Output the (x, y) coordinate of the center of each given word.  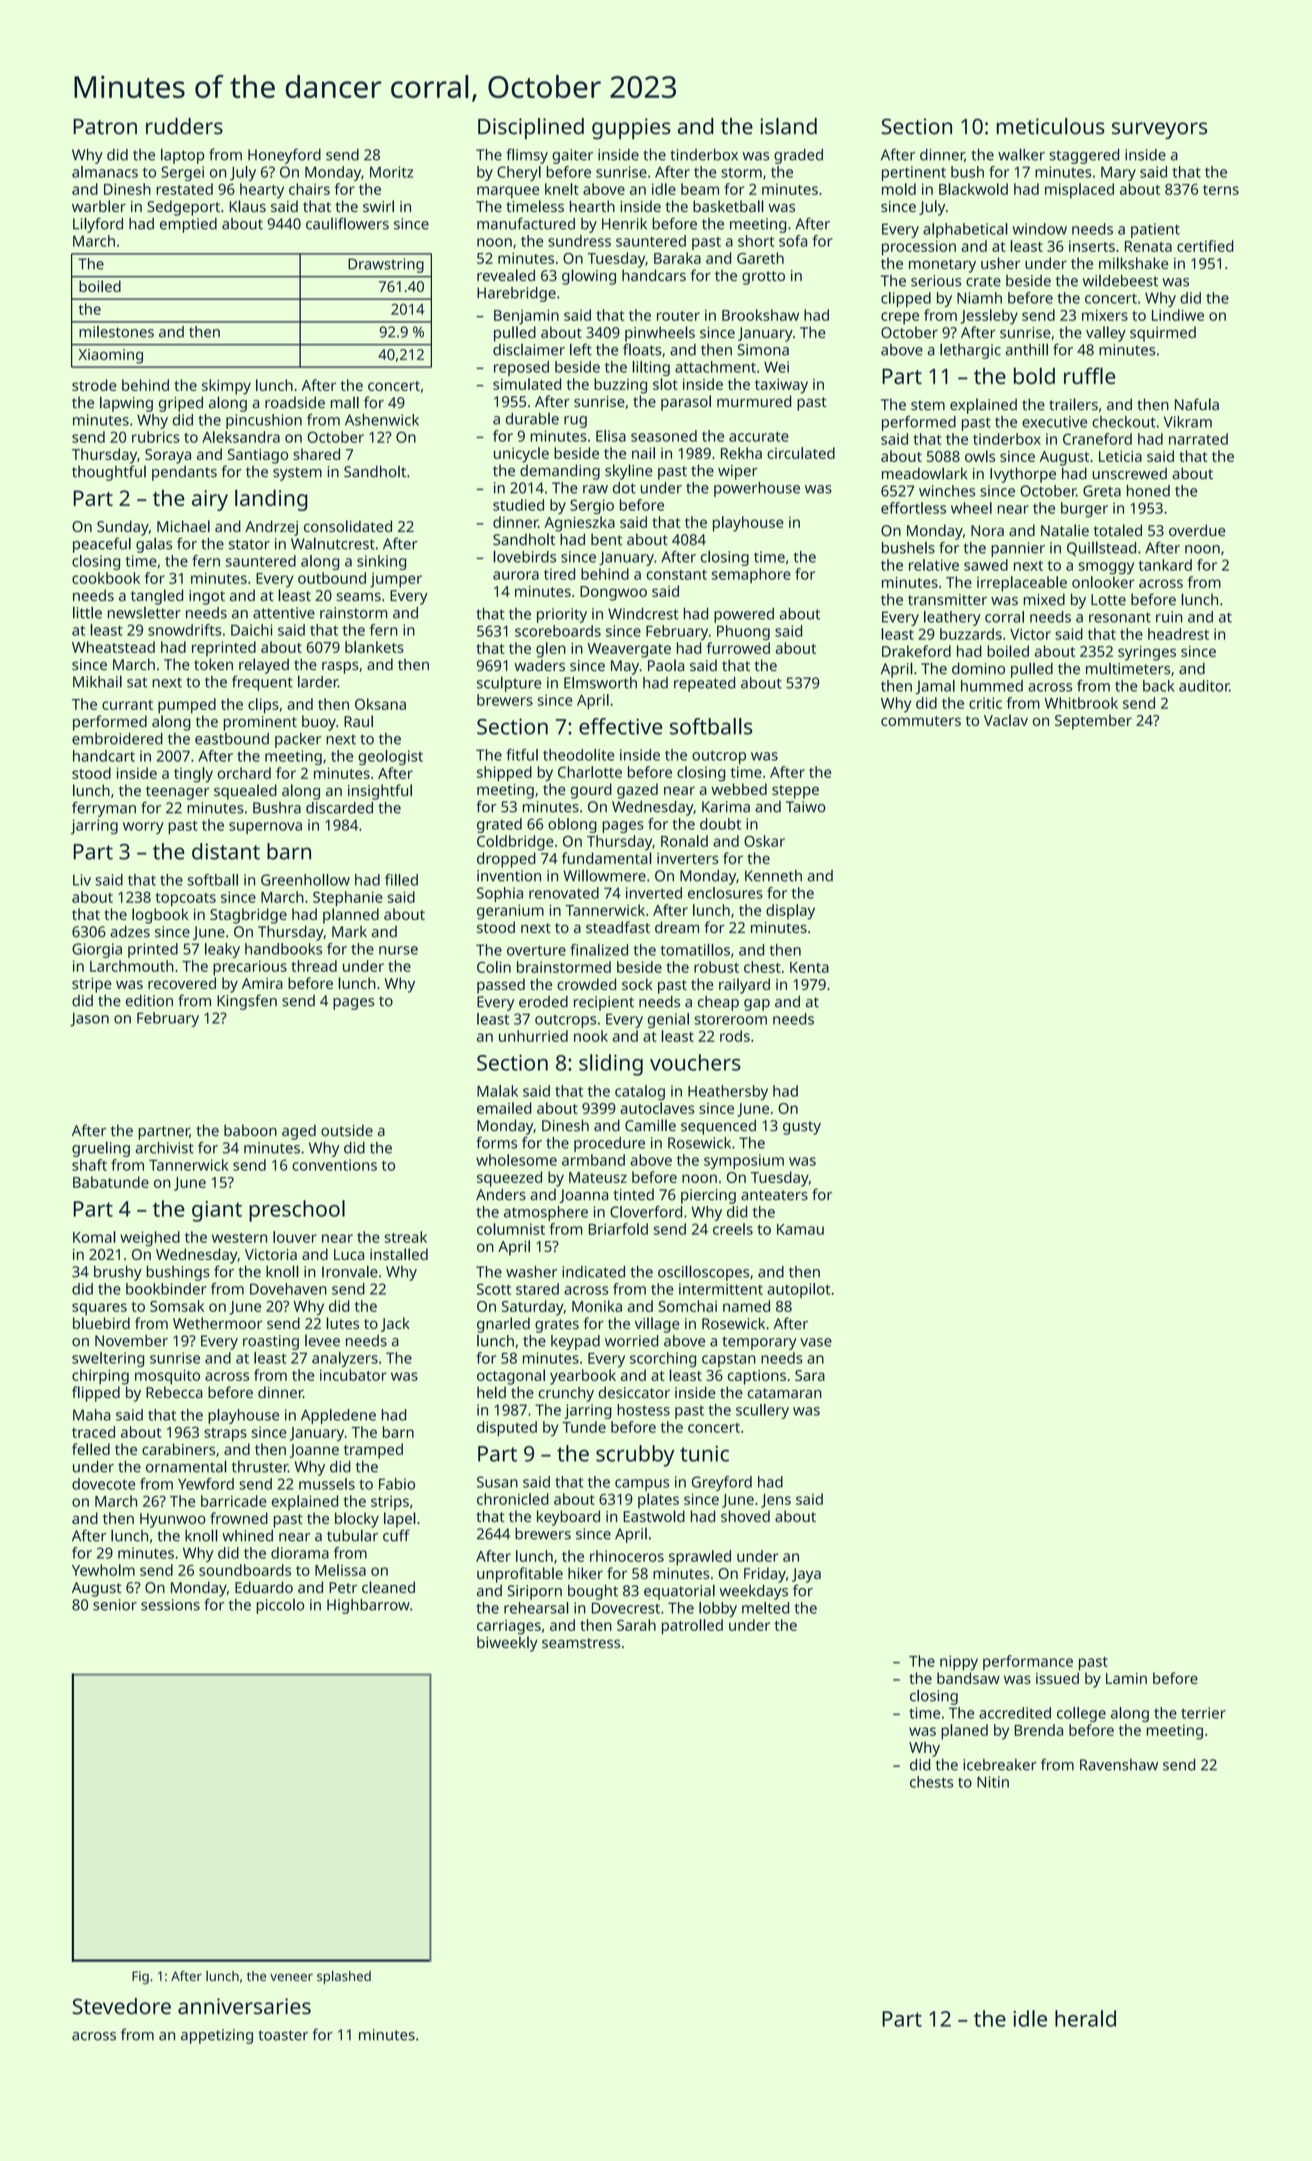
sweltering (108, 1359)
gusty (802, 1128)
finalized (599, 950)
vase (816, 1342)
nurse (398, 950)
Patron (105, 127)
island (788, 126)
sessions (170, 1605)
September (1093, 722)
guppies (631, 128)
